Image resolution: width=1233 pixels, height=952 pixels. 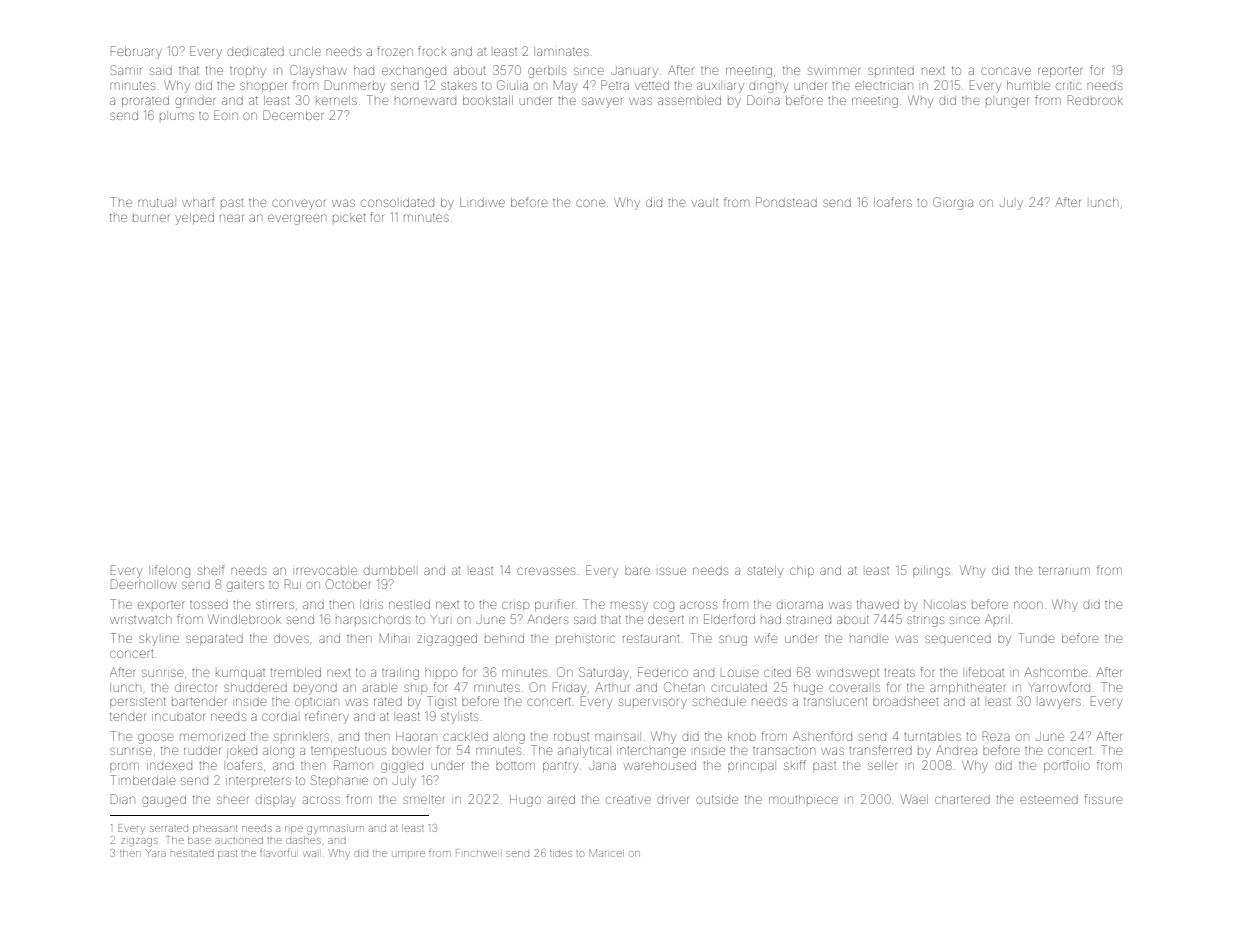 What do you see at coordinates (953, 203) in the screenshot?
I see `Giorgia` at bounding box center [953, 203].
